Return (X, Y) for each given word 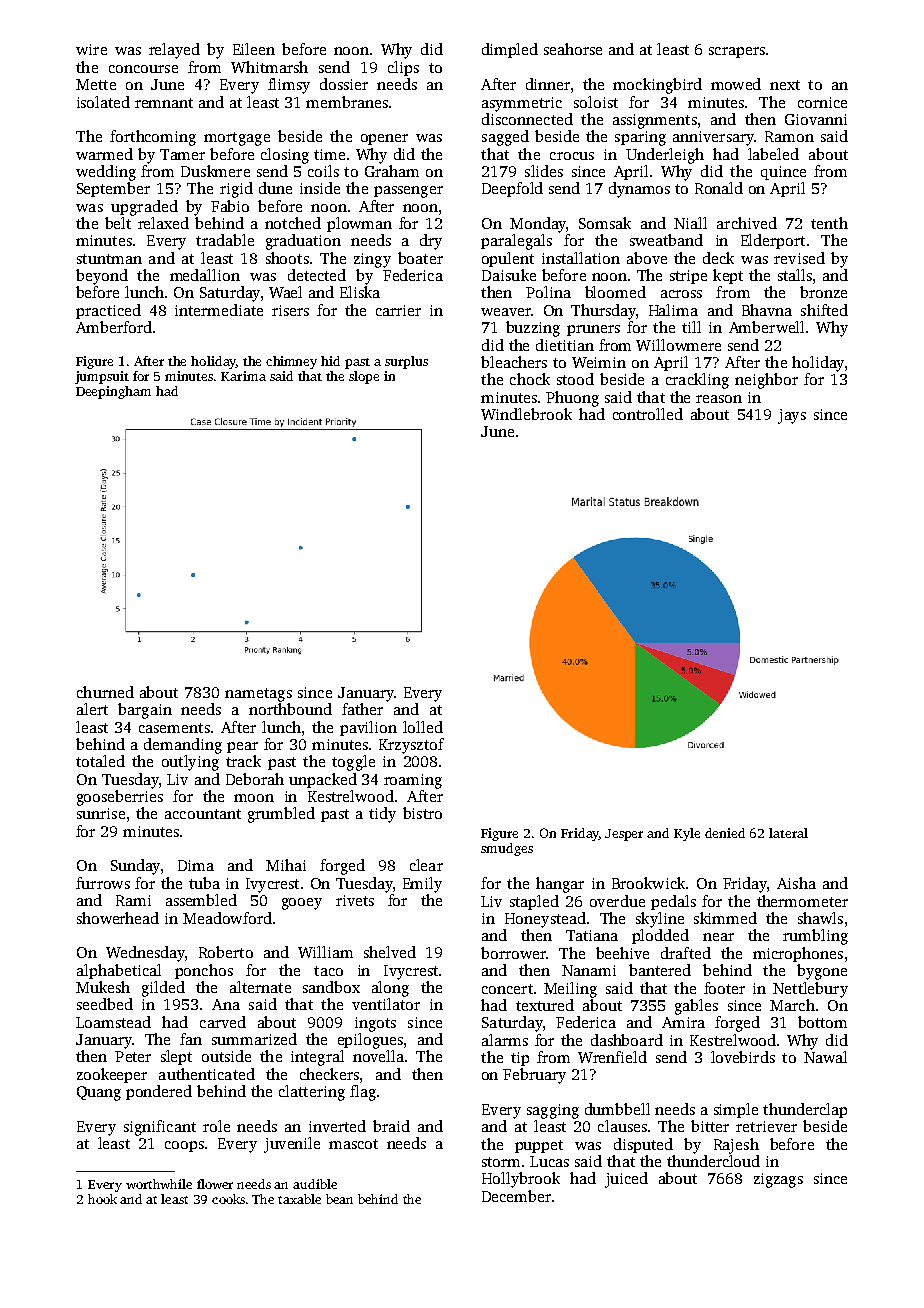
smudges (507, 849)
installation (581, 258)
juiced (626, 1180)
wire (91, 49)
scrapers (737, 52)
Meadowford (227, 918)
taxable (299, 1199)
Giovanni (816, 119)
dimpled (510, 50)
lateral (788, 833)
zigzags (778, 1180)
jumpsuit (102, 377)
